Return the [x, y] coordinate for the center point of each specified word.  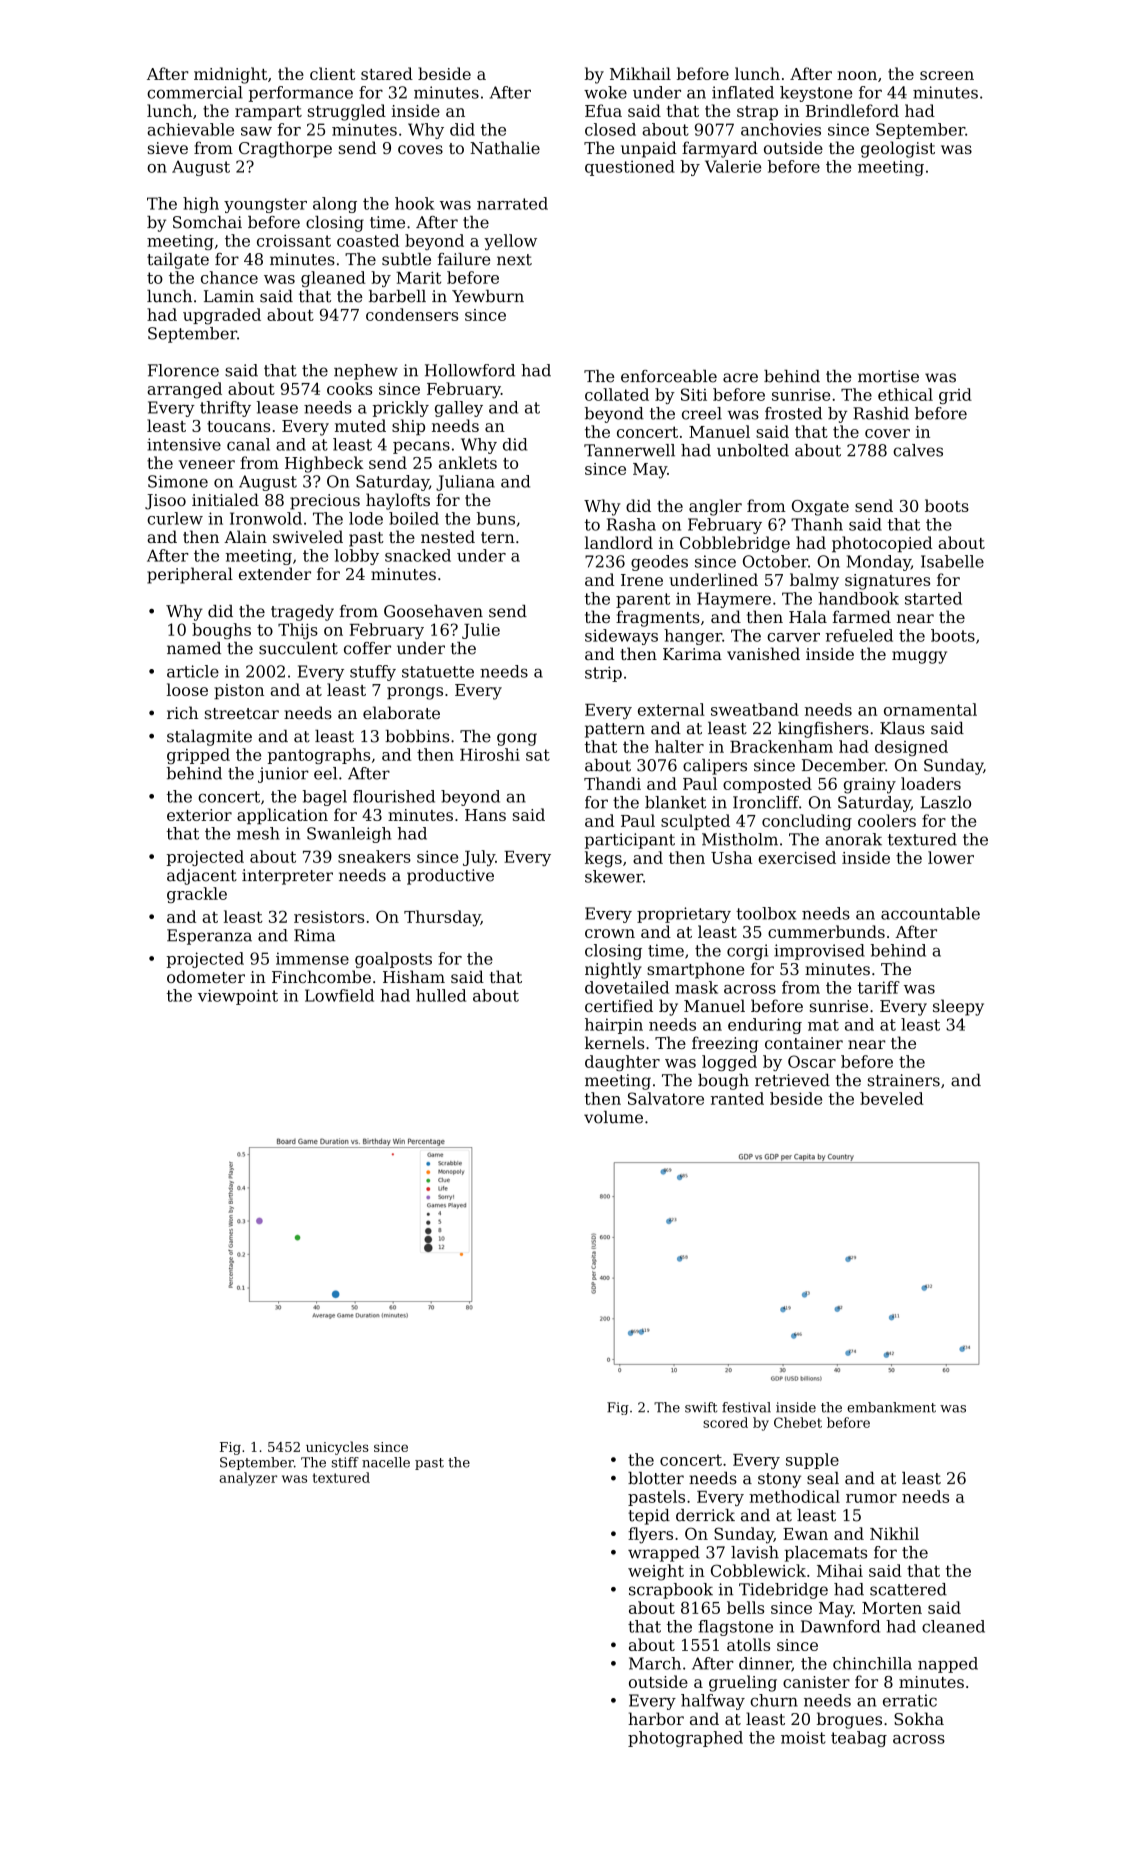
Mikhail [640, 73]
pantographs [319, 756]
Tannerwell [629, 450]
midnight [230, 75]
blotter [656, 1478]
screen [947, 75]
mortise [888, 376]
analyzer [248, 1479]
